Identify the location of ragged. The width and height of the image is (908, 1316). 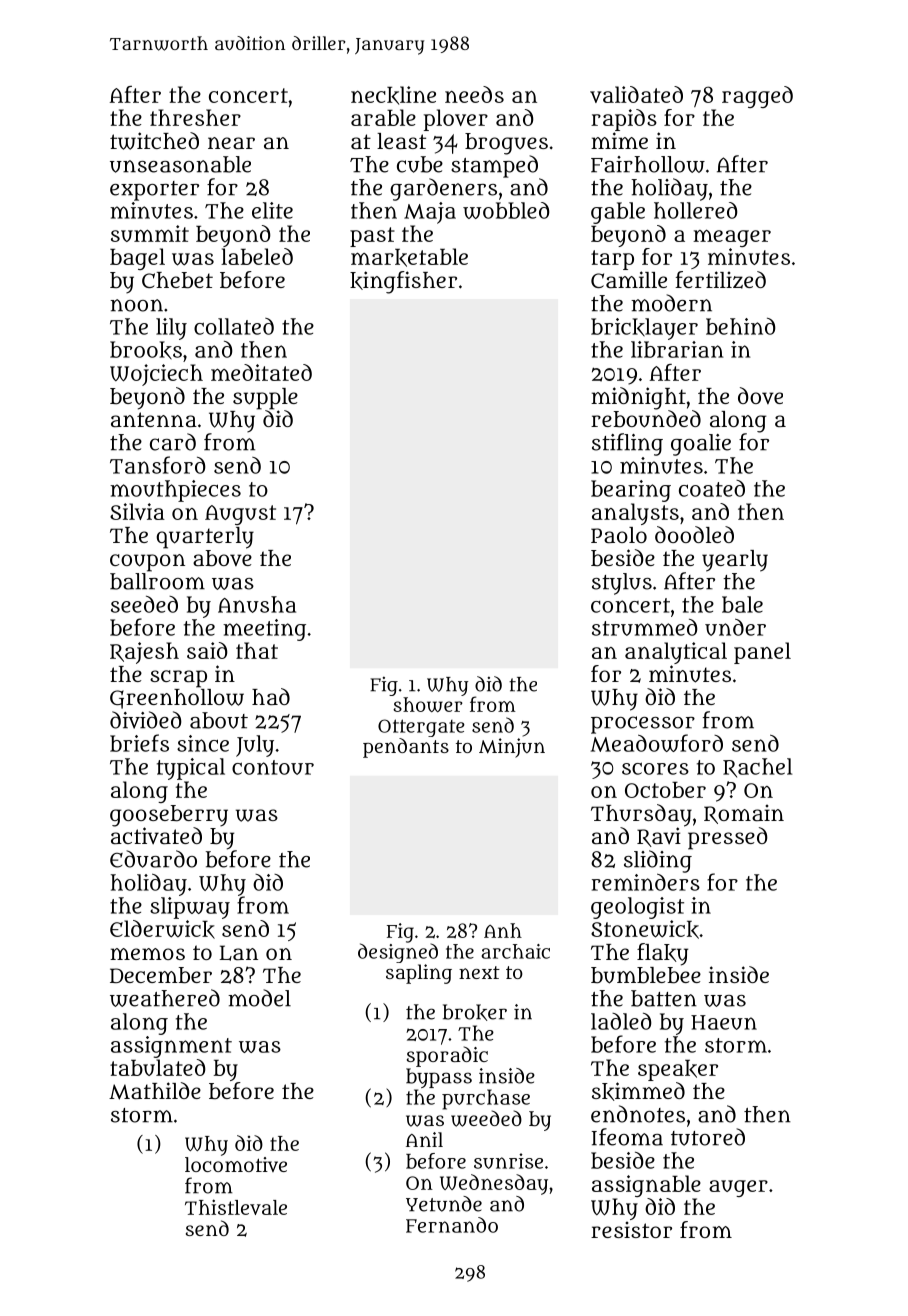
(757, 97).
